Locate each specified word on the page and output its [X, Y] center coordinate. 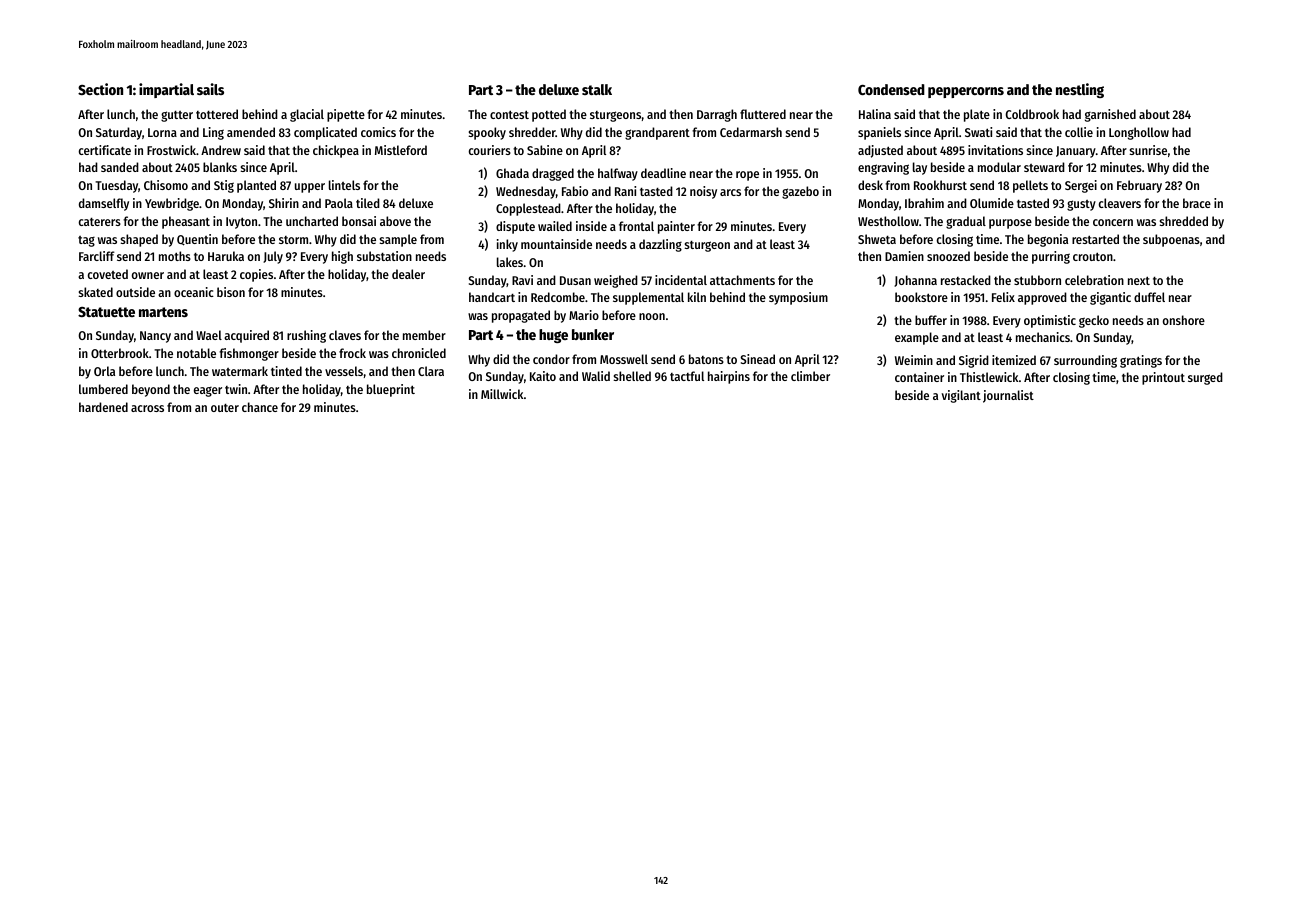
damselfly [104, 204]
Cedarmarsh [751, 132]
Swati [978, 132]
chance [260, 407]
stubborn [1037, 280]
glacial [307, 115]
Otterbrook [120, 353]
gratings [1141, 361]
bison [231, 292]
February [1139, 186]
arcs [730, 192]
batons [706, 359]
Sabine [545, 150]
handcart [492, 297]
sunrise [1148, 150]
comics [378, 132]
